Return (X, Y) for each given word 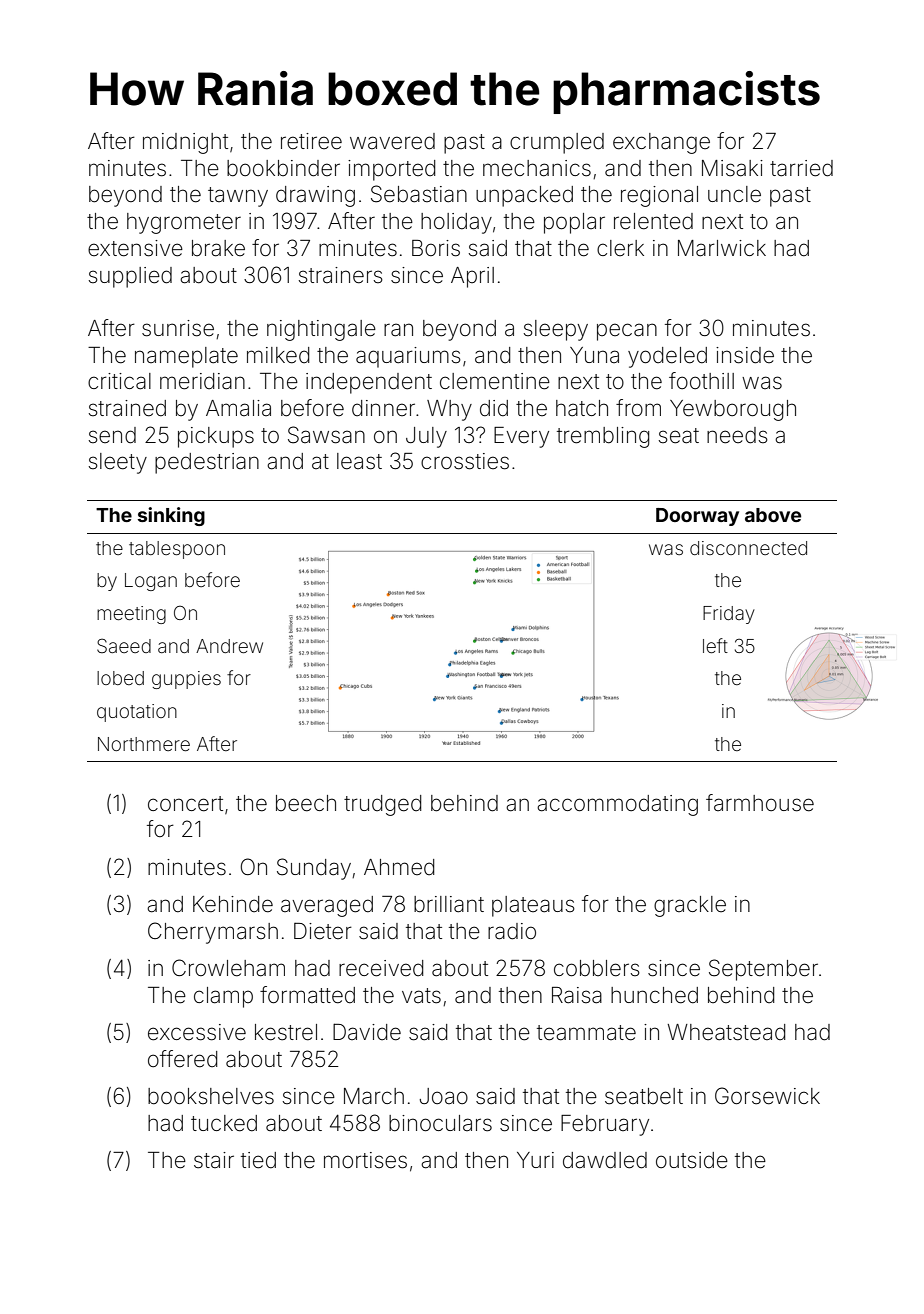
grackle (690, 906)
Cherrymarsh (213, 933)
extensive (135, 248)
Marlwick (722, 248)
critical (119, 381)
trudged (382, 805)
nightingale (321, 330)
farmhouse (760, 803)
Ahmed (399, 867)
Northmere (144, 744)
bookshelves (211, 1096)
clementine (495, 381)
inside (745, 355)
